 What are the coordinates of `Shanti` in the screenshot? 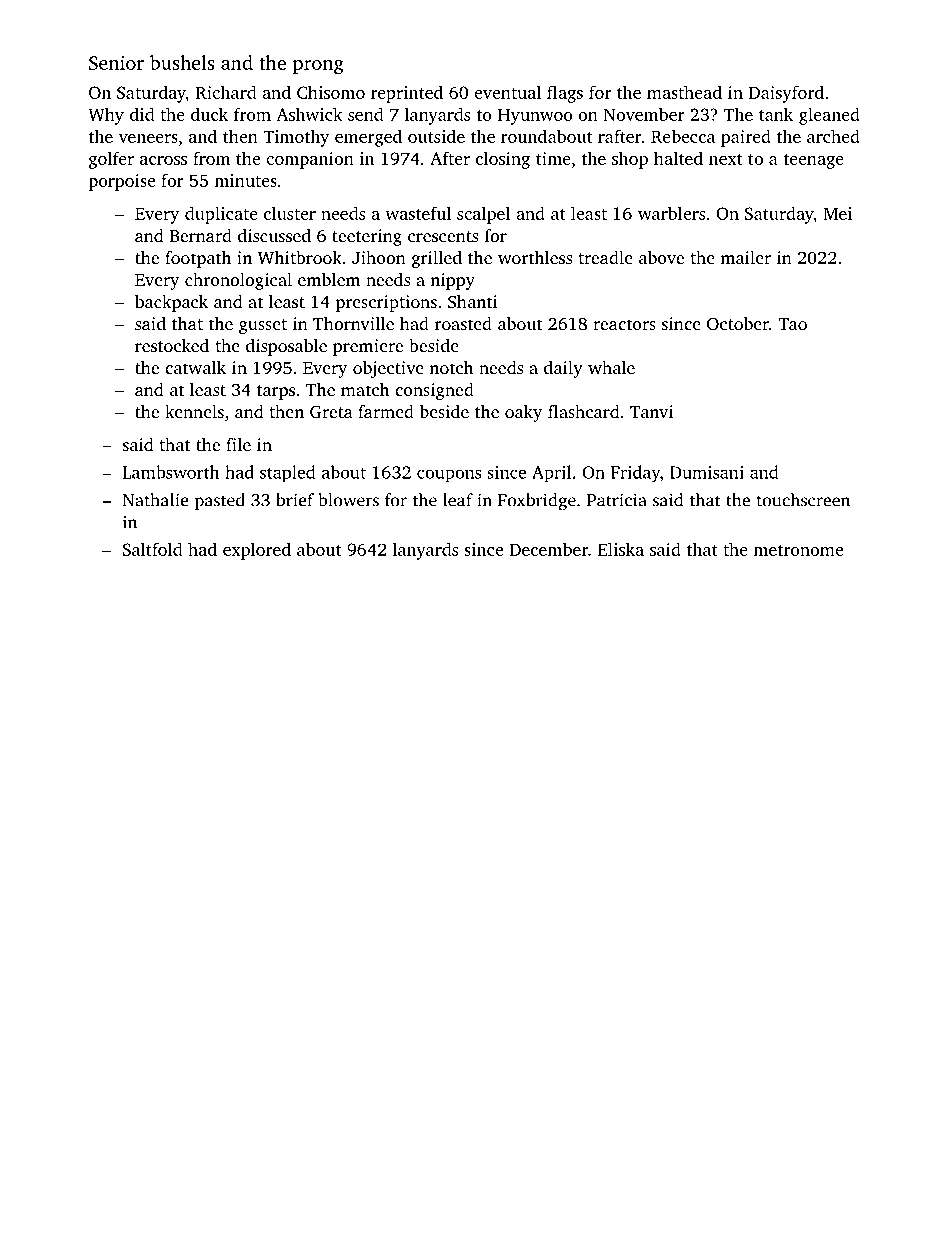 It's located at (472, 302).
